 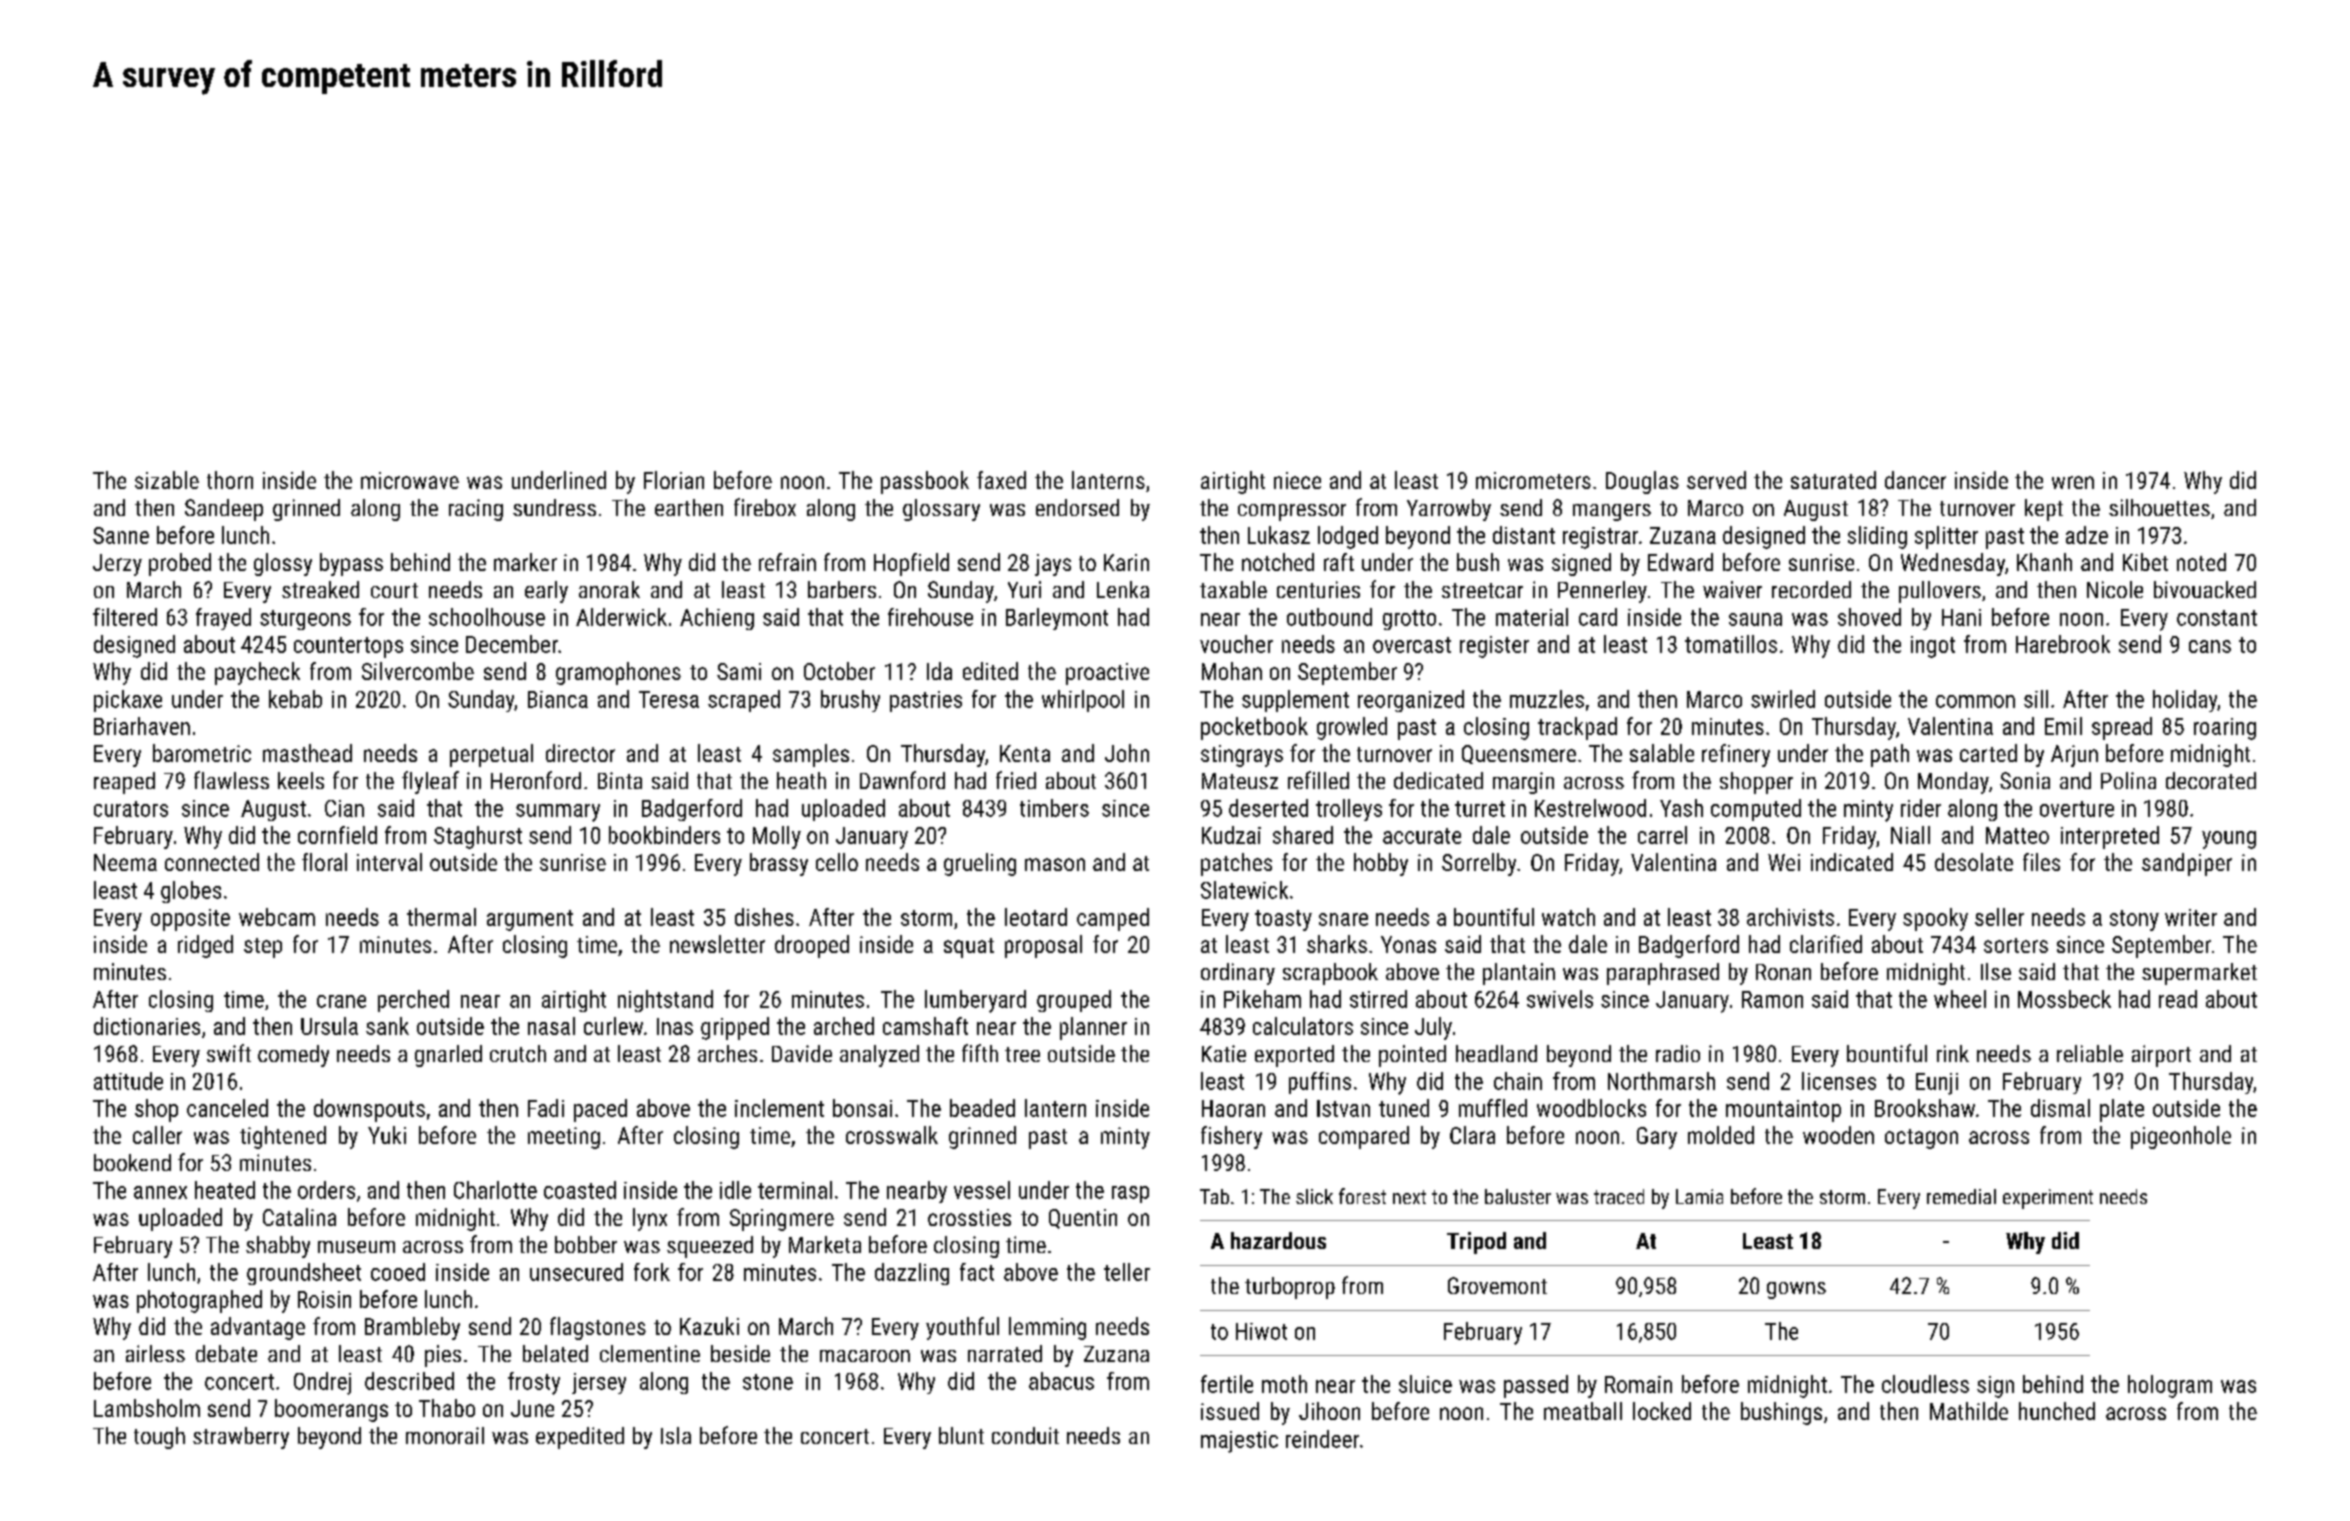 I want to click on thorn, so click(x=230, y=480).
